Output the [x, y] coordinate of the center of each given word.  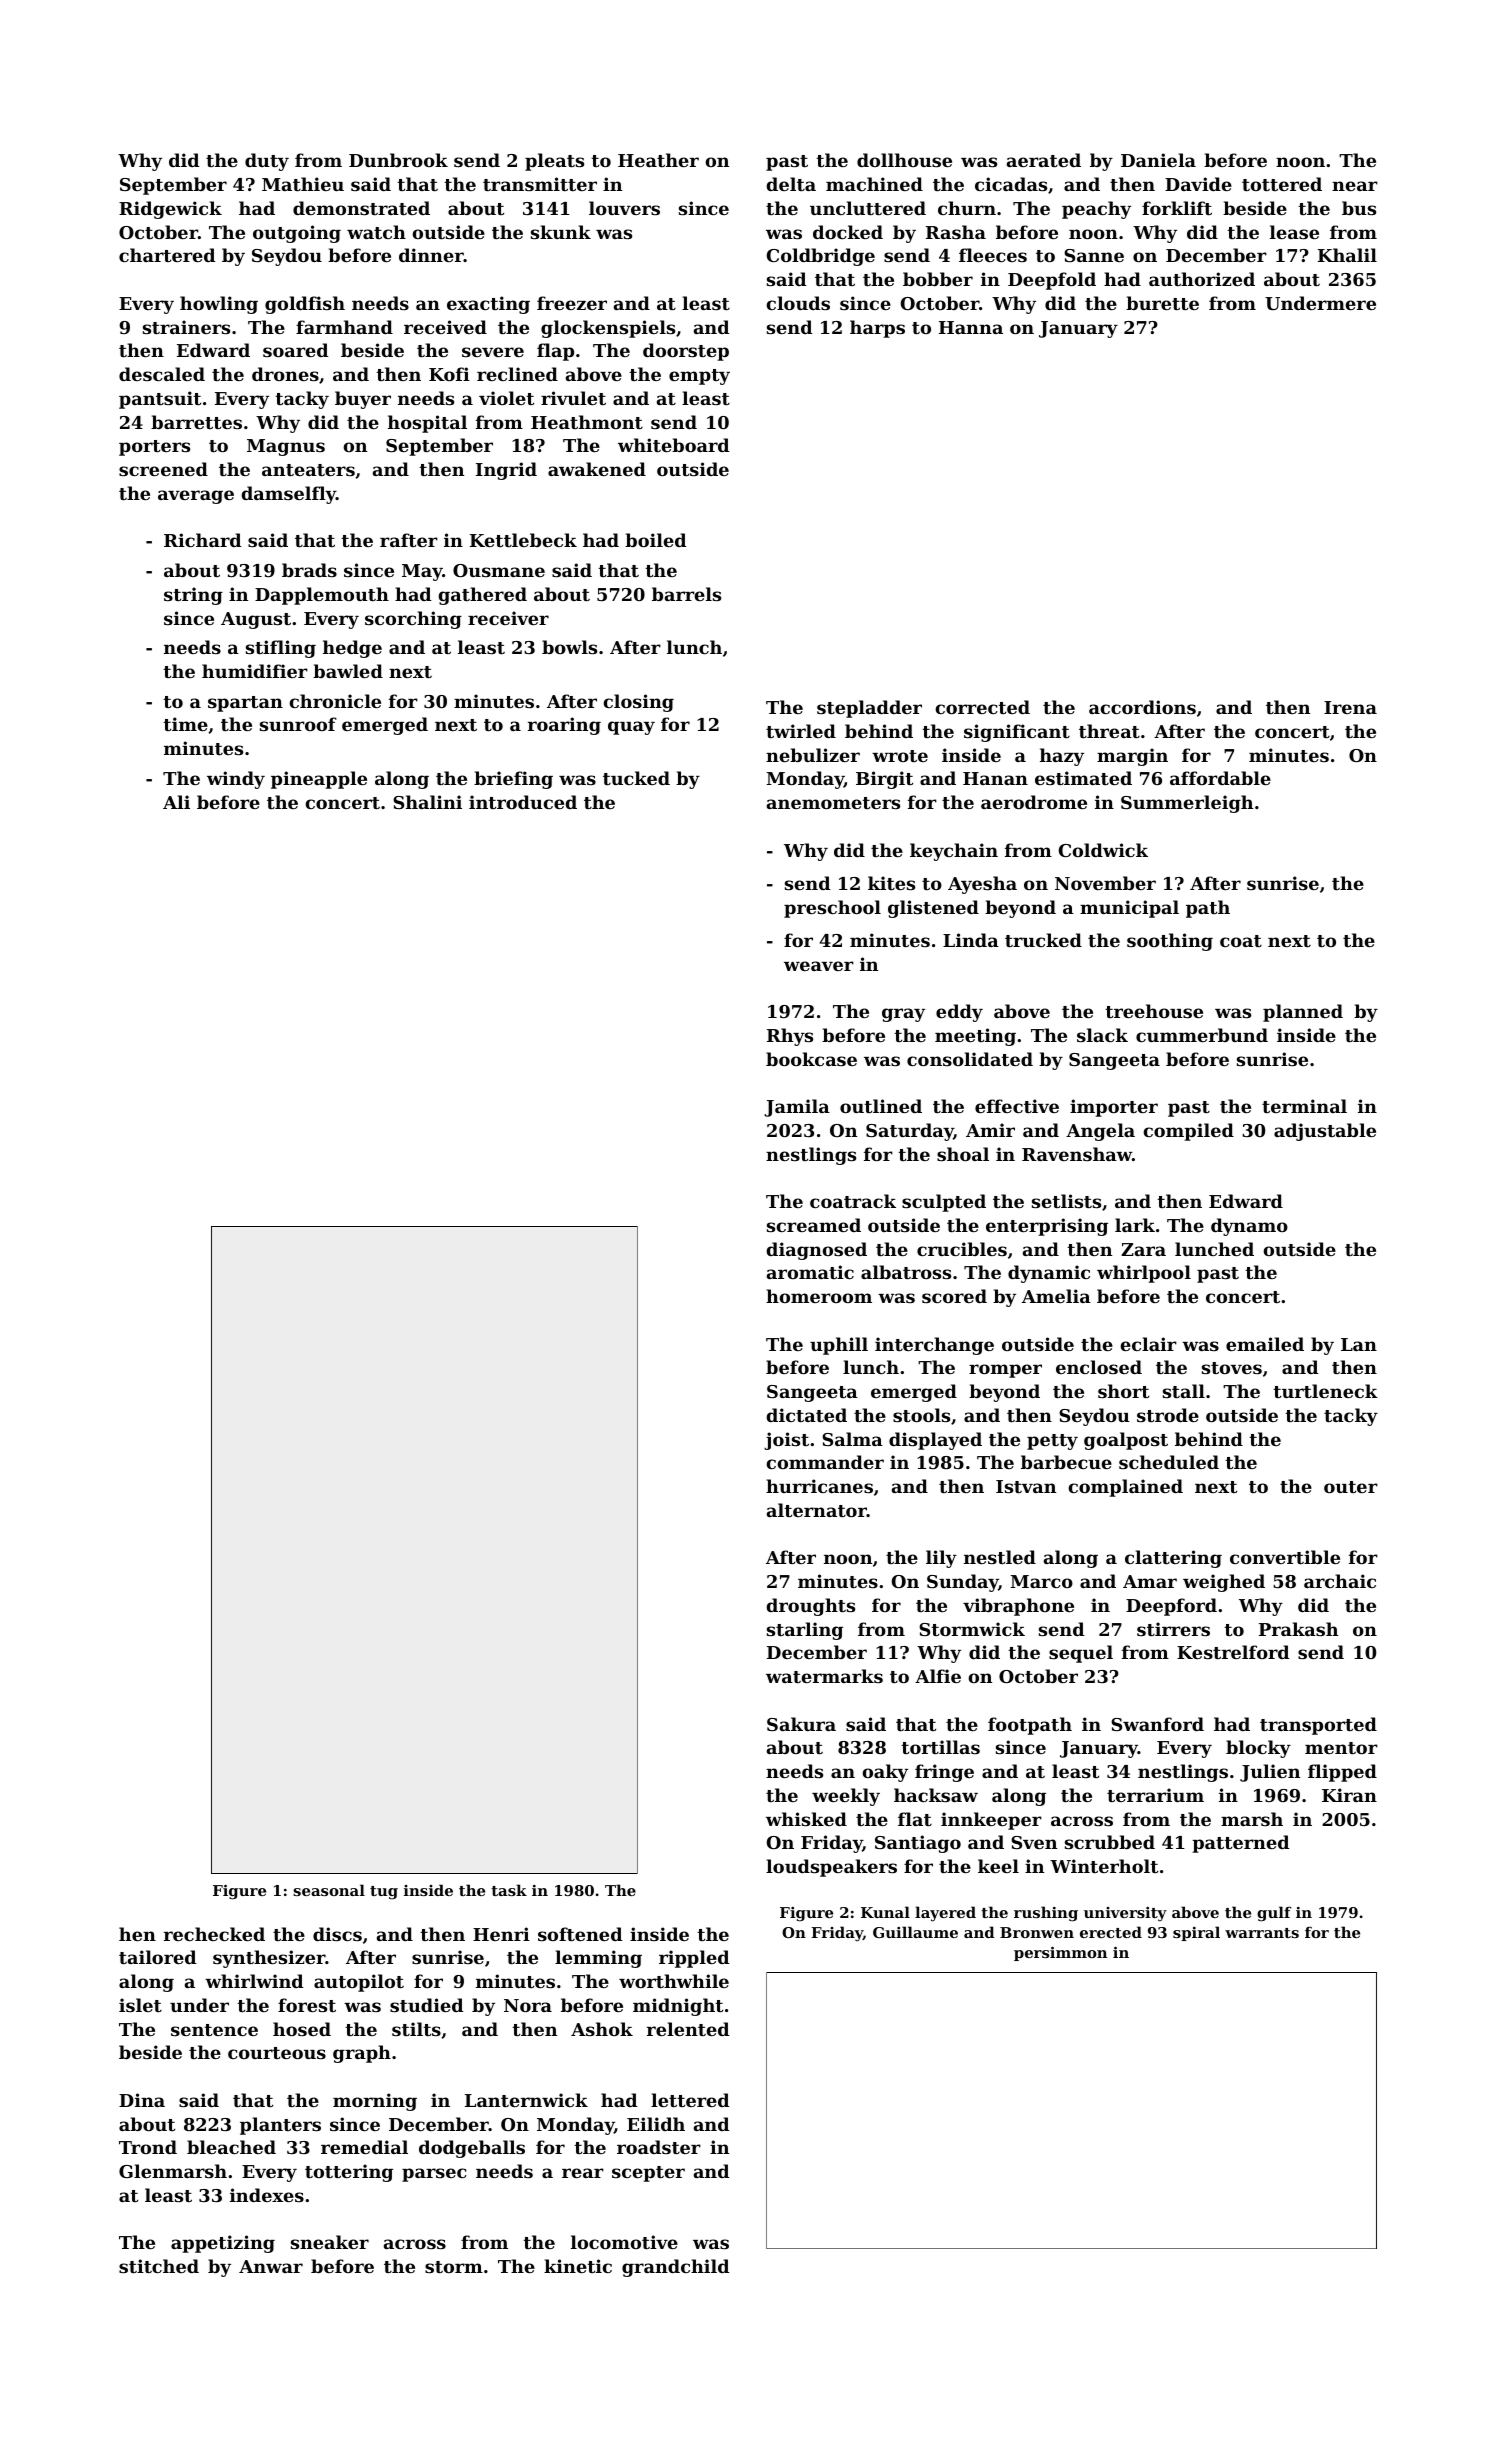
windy [236, 780]
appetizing [223, 2244]
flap [555, 352]
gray [903, 1015]
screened [163, 469]
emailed [1265, 1344]
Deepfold [1052, 281]
